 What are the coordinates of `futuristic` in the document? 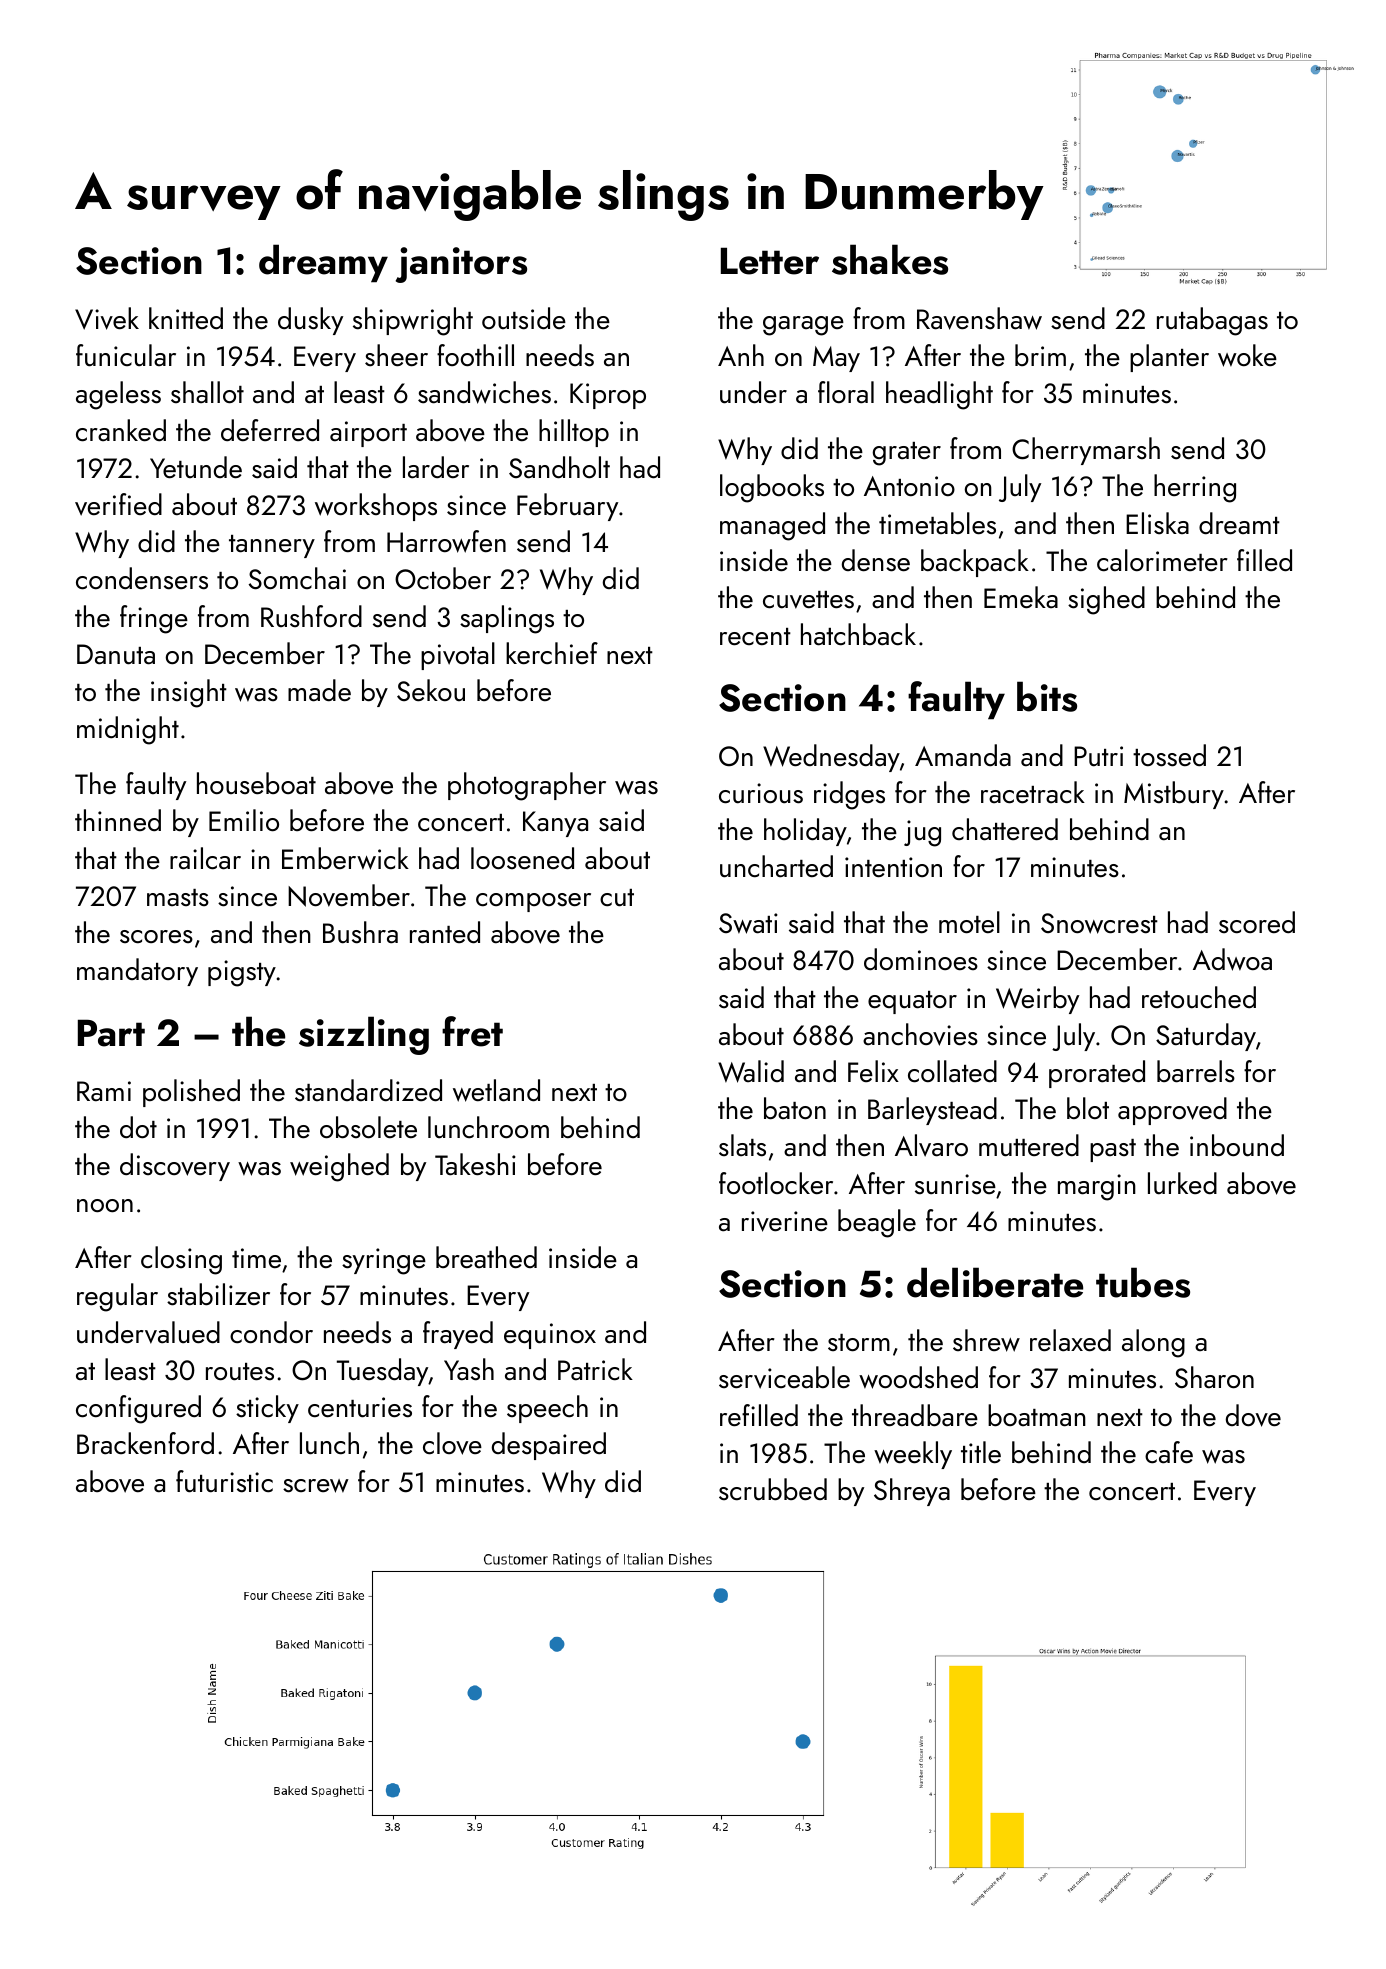 It's located at (224, 1481).
